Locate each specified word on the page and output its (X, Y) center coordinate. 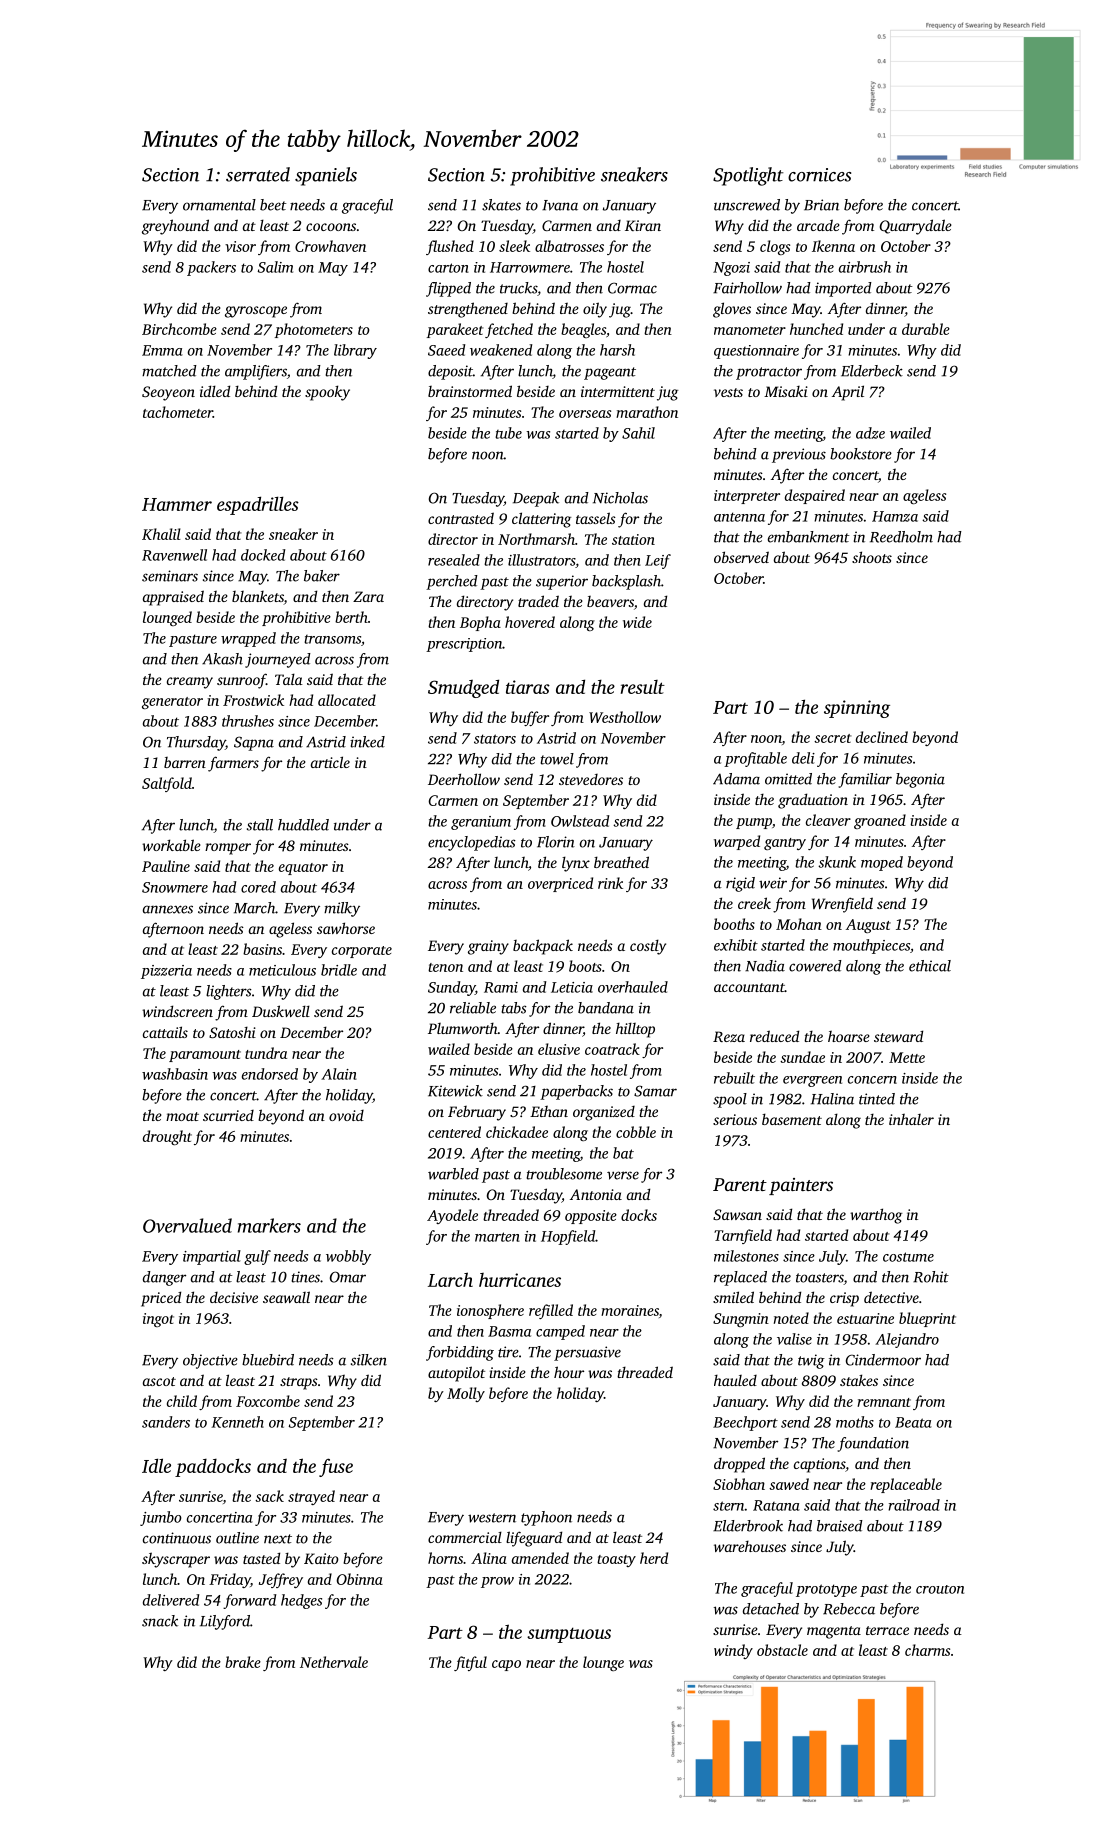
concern (872, 1080)
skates (501, 205)
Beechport (745, 1423)
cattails (165, 1032)
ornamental (219, 205)
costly (648, 947)
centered (454, 1132)
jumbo (161, 1518)
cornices (819, 175)
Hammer (177, 504)
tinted (877, 1099)
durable (926, 329)
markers (269, 1225)
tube (508, 433)
